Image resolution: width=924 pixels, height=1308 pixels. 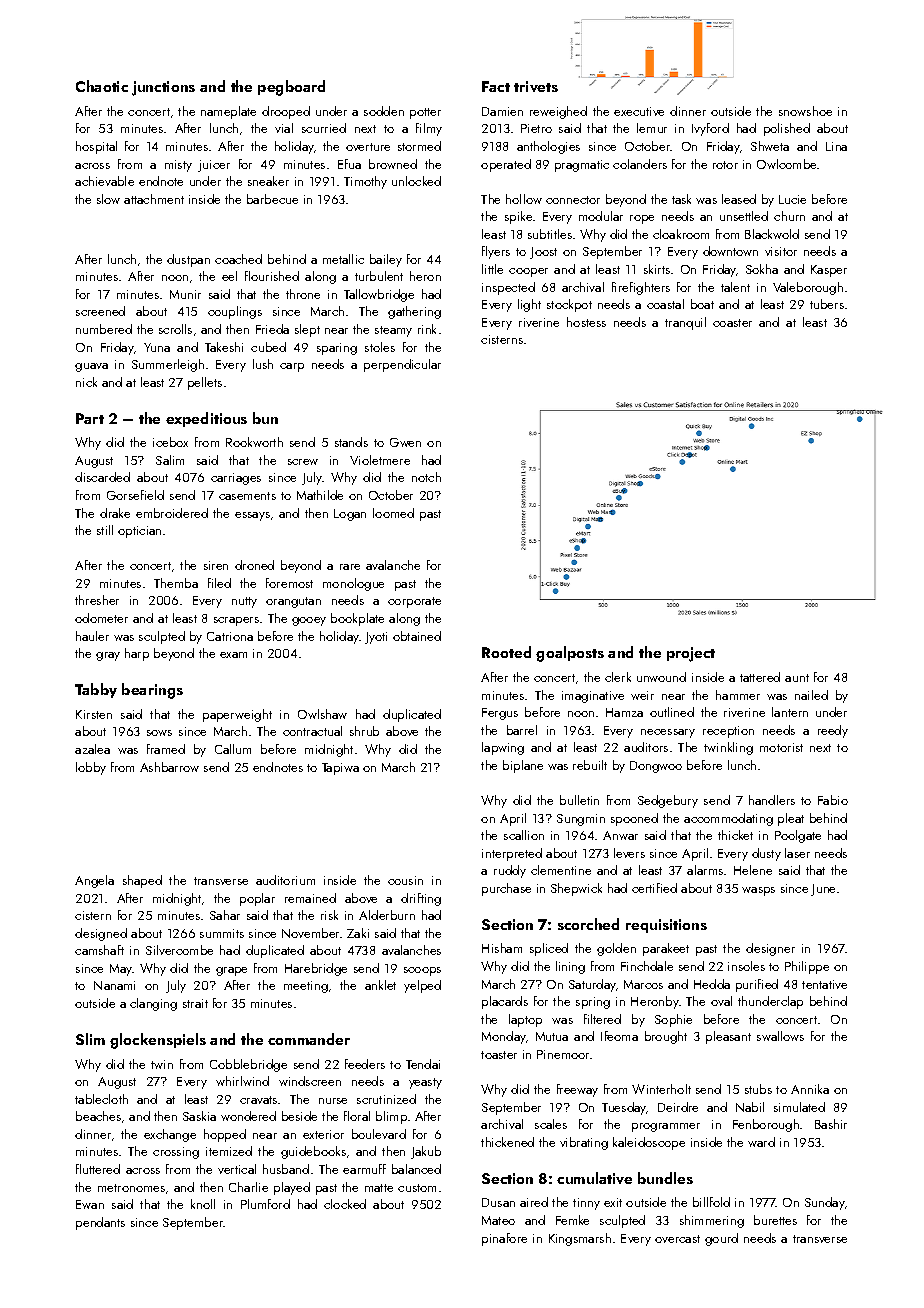 I want to click on slow, so click(x=108, y=199).
